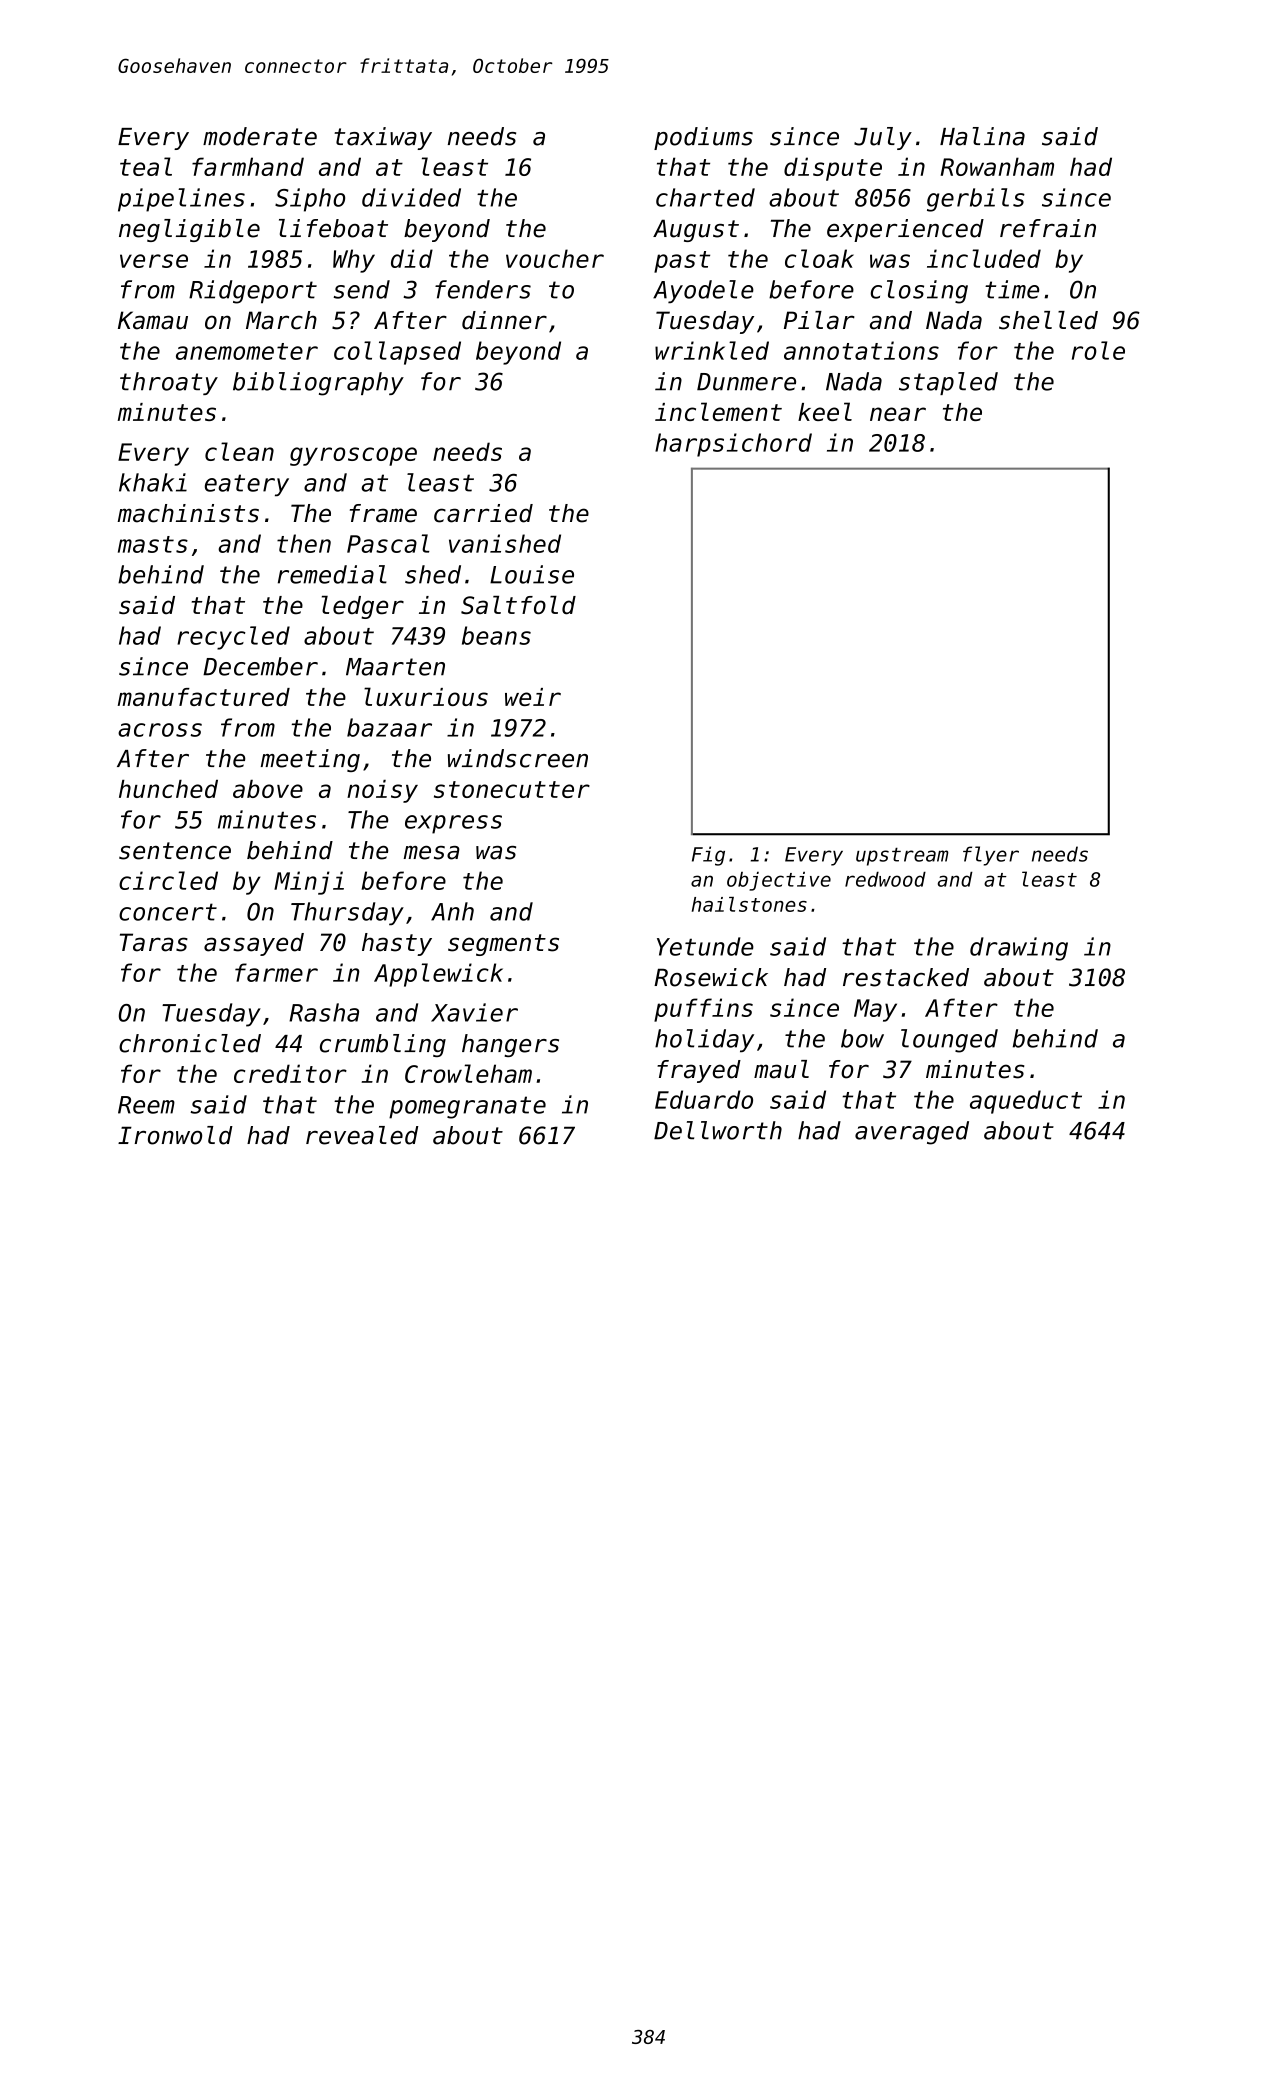 The image size is (1264, 2082). What do you see at coordinates (533, 697) in the page?
I see `weir` at bounding box center [533, 697].
